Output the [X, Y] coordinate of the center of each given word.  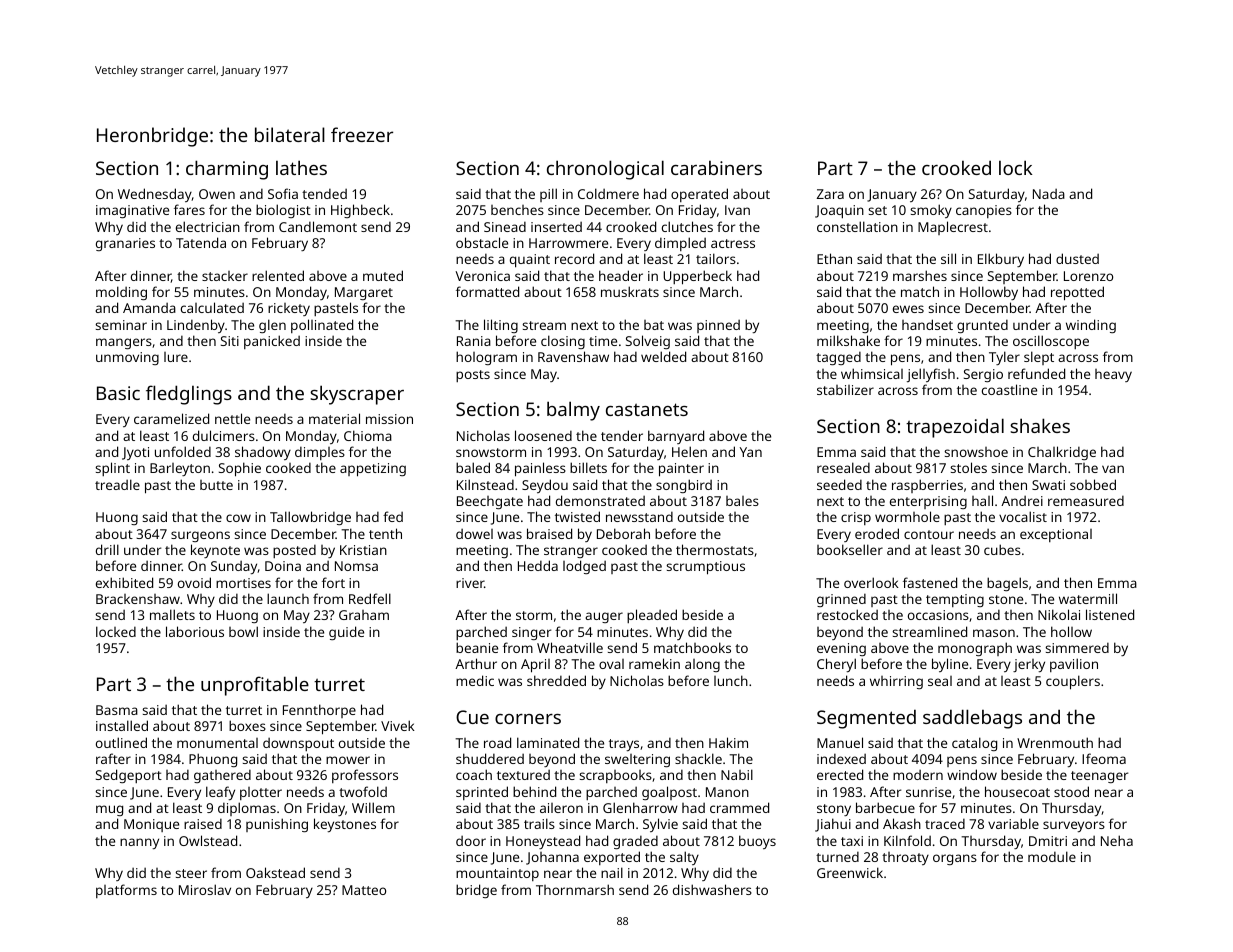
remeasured [1086, 500]
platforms [126, 891]
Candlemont [318, 226]
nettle [232, 418]
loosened [543, 435]
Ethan [834, 258]
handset [927, 324]
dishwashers [712, 889]
